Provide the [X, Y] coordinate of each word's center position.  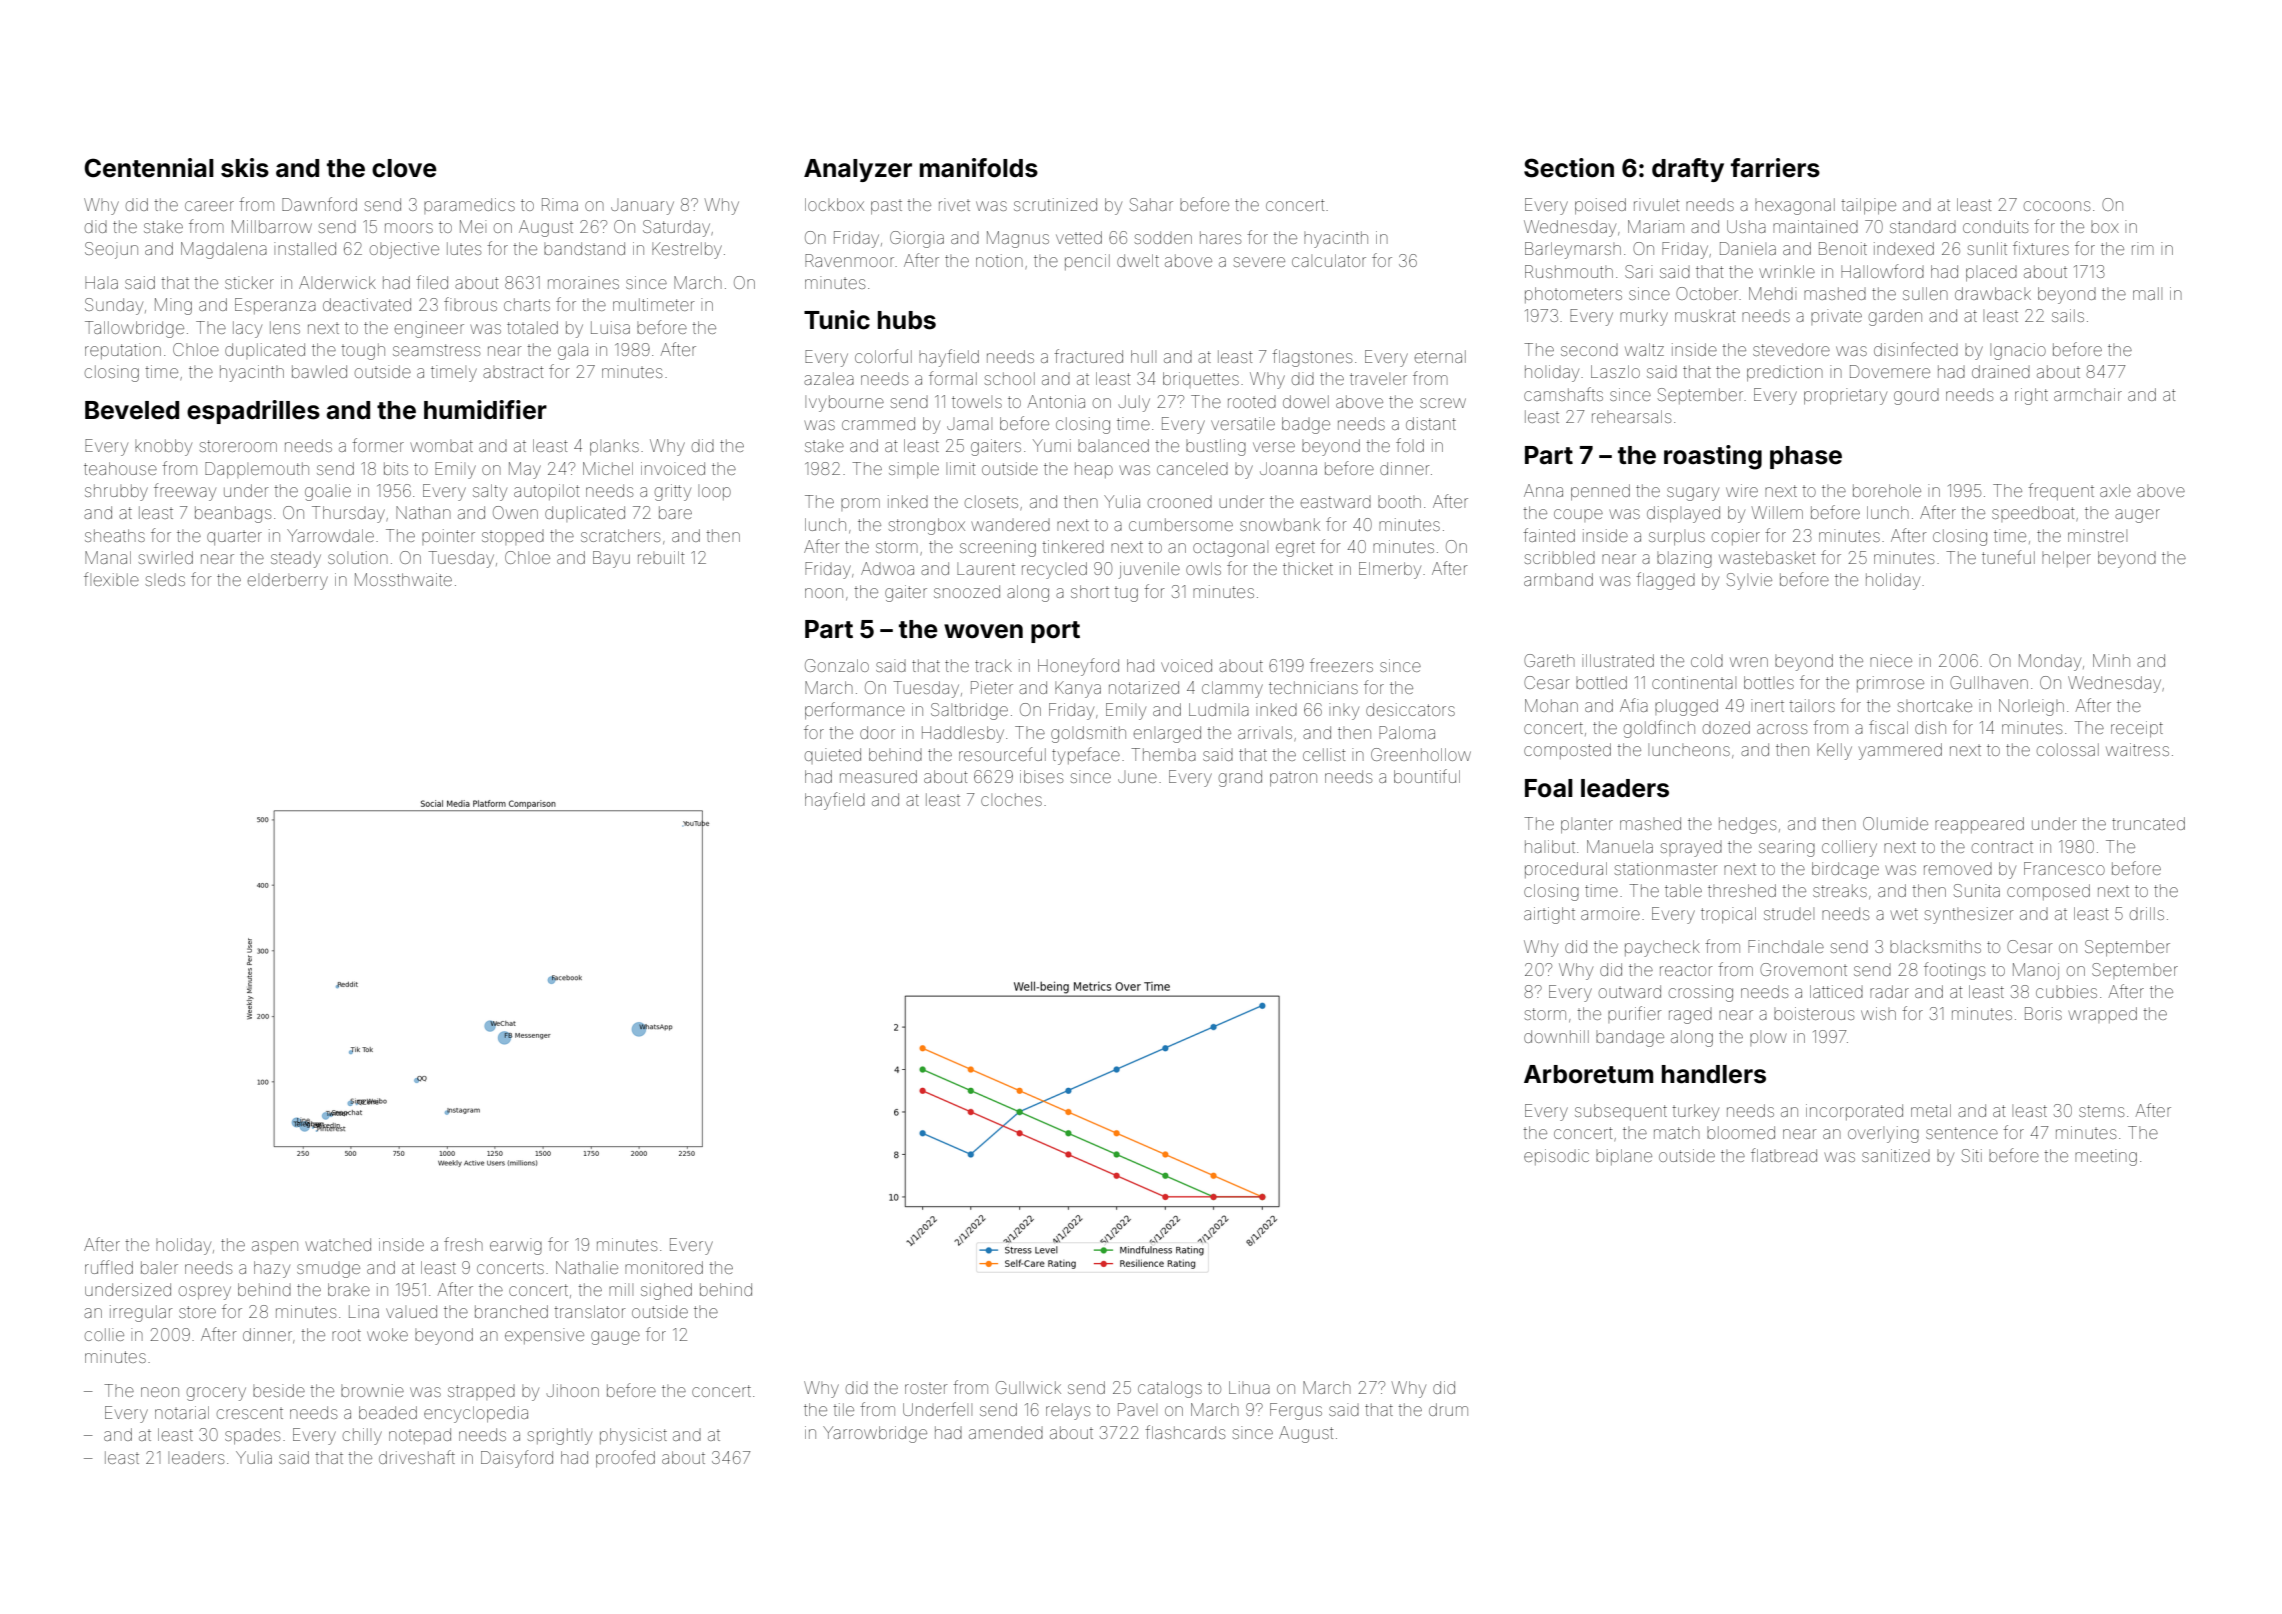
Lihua [1249, 1387]
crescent [250, 1414]
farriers [1775, 168]
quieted [833, 756]
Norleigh [2031, 707]
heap [1094, 470]
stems [2101, 1111]
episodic [1556, 1157]
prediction [1785, 373]
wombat [442, 446]
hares [1220, 237]
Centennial [149, 168]
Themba [1163, 754]
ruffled [109, 1267]
